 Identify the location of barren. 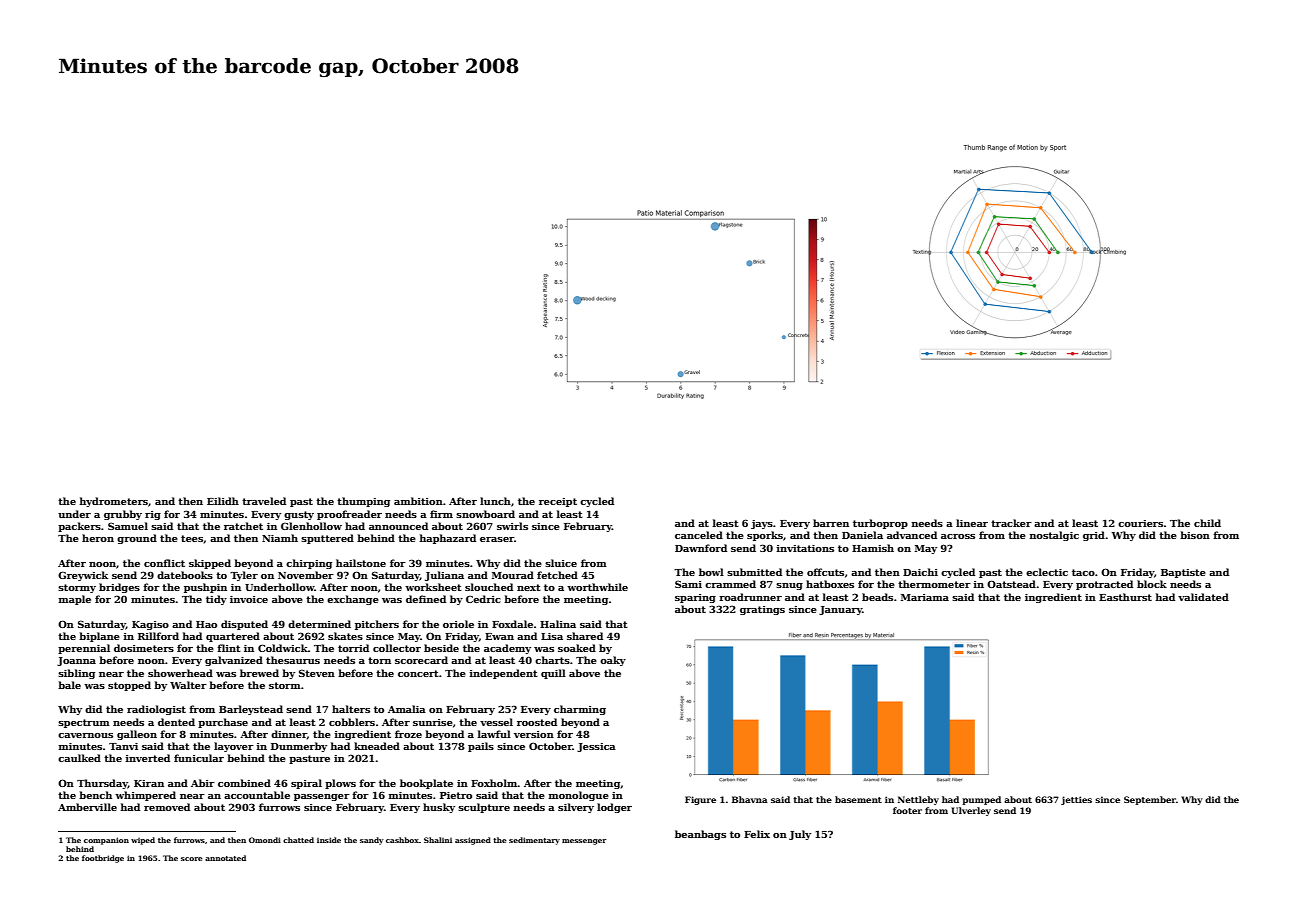
(831, 523).
